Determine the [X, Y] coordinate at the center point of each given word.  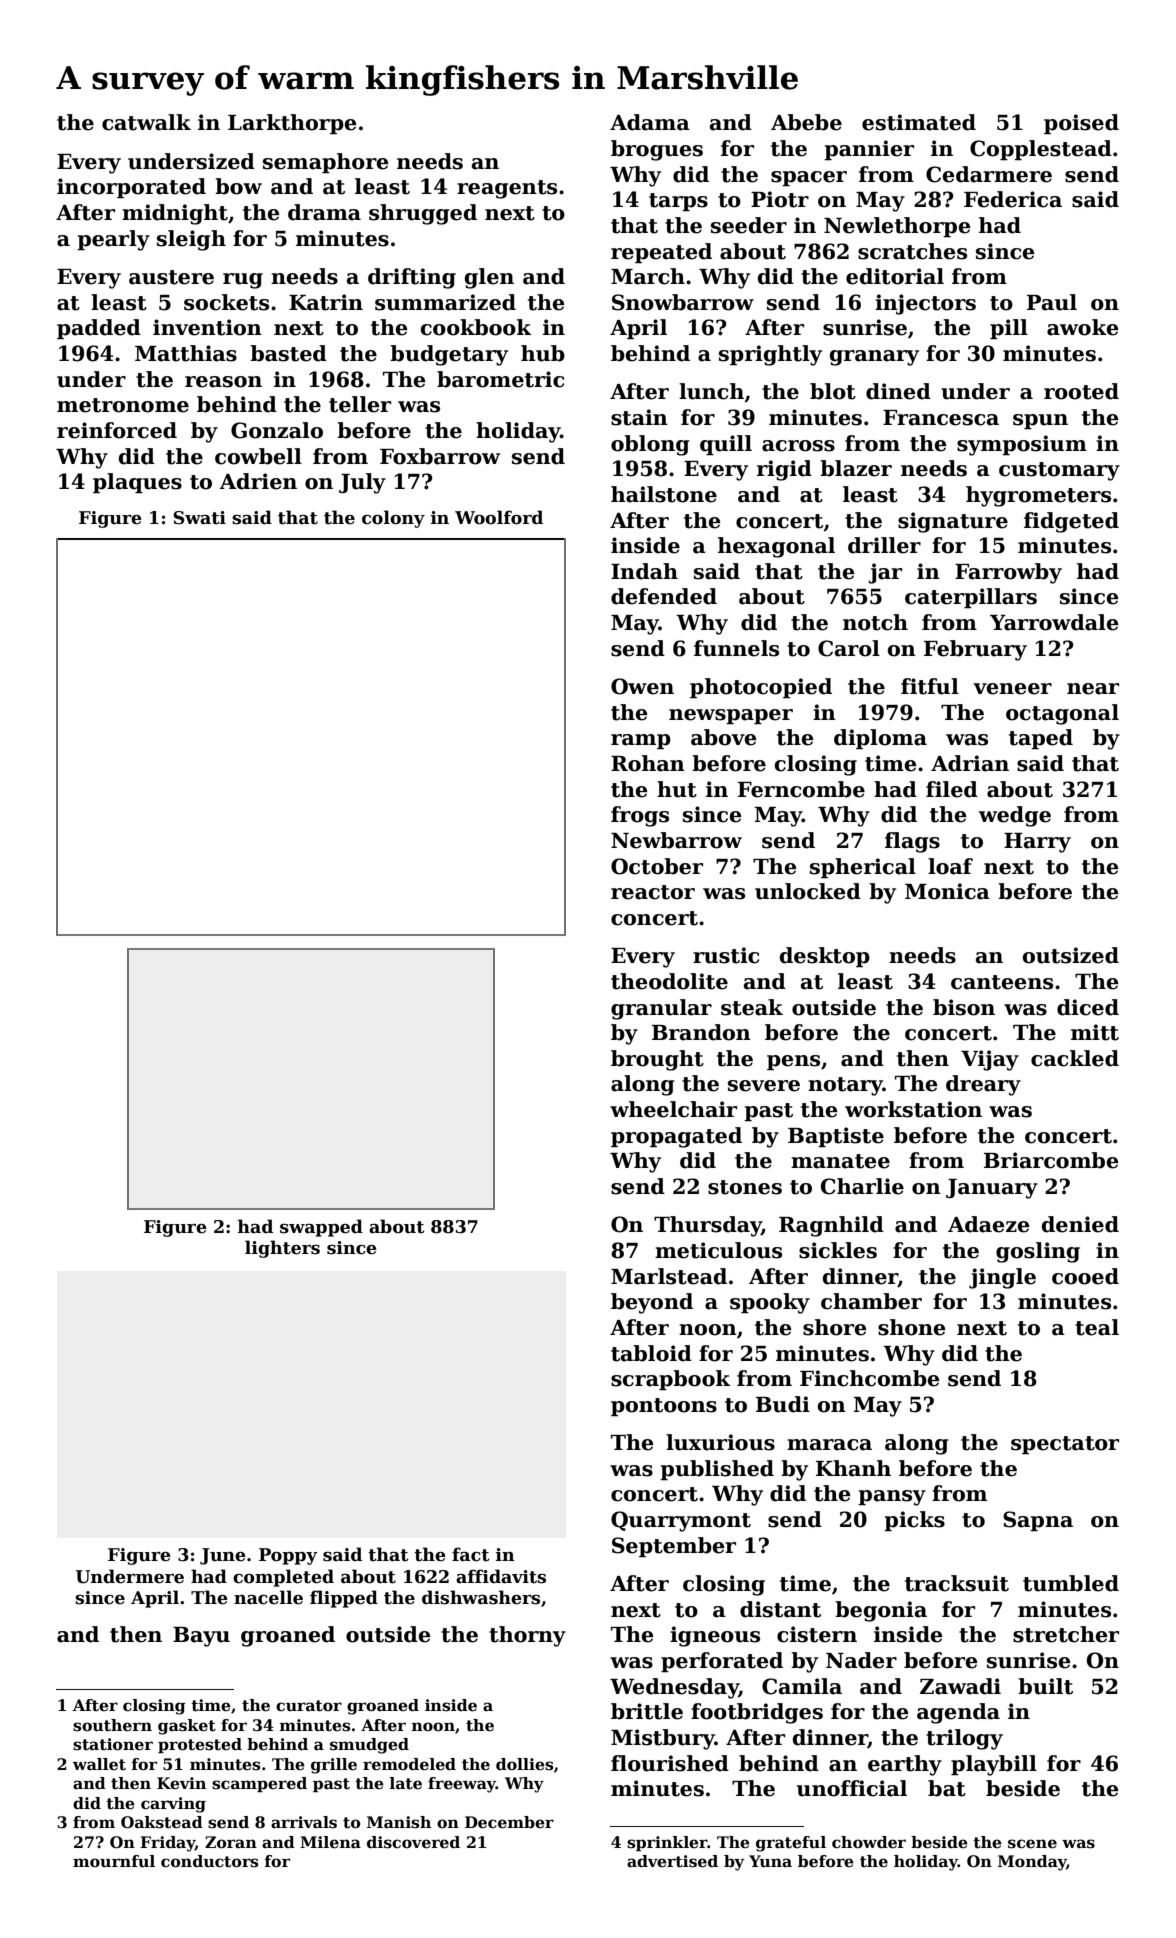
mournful [114, 1861]
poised [1081, 124]
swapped [321, 1228]
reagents [507, 189]
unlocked [808, 891]
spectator [1065, 1445]
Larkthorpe [292, 124]
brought [657, 1060]
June [223, 1556]
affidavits [501, 1576]
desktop [825, 957]
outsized [1071, 955]
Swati [199, 518]
